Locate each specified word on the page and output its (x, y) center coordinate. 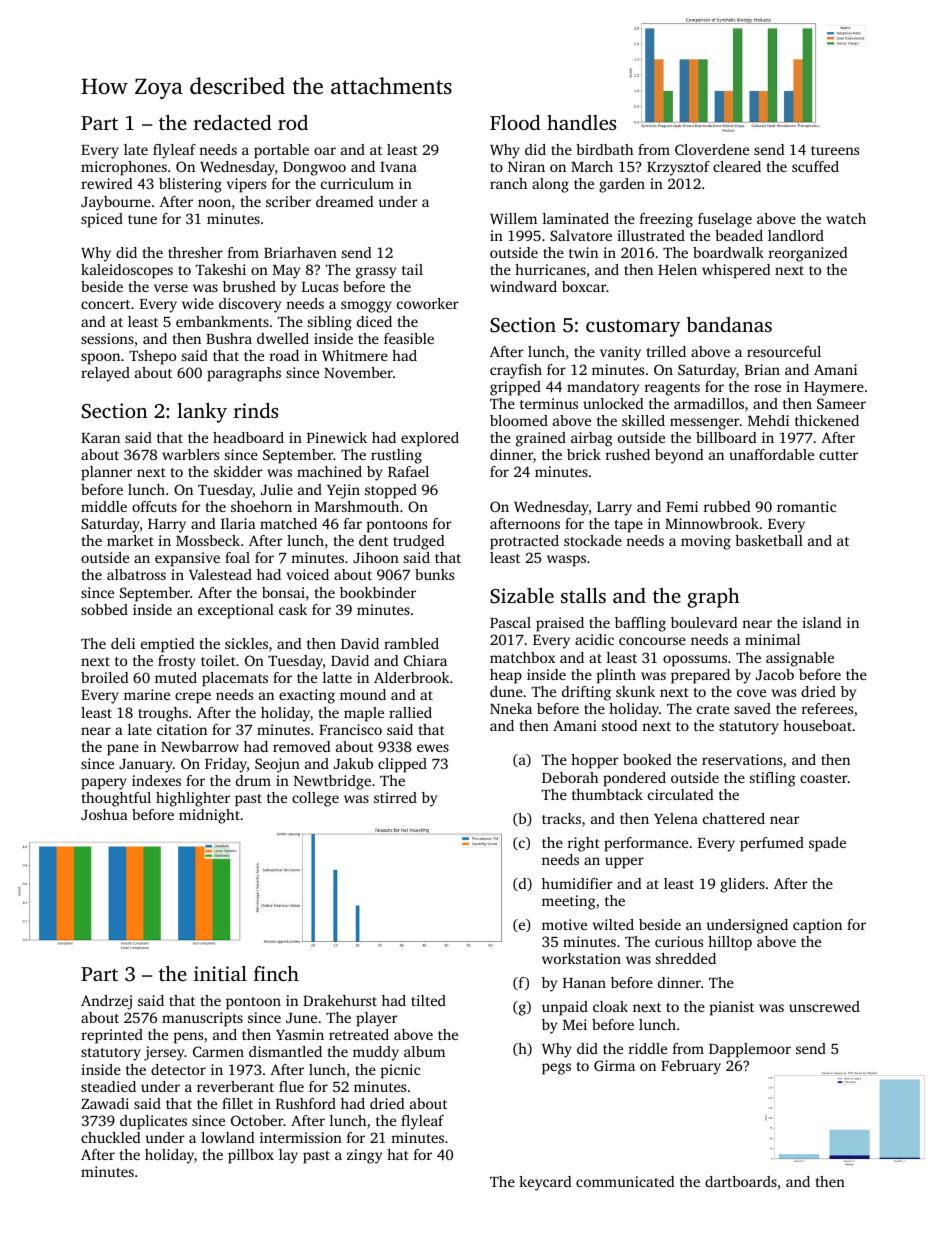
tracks (561, 818)
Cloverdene (712, 149)
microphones (124, 168)
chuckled (111, 1137)
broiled (105, 677)
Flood (515, 122)
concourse (652, 641)
